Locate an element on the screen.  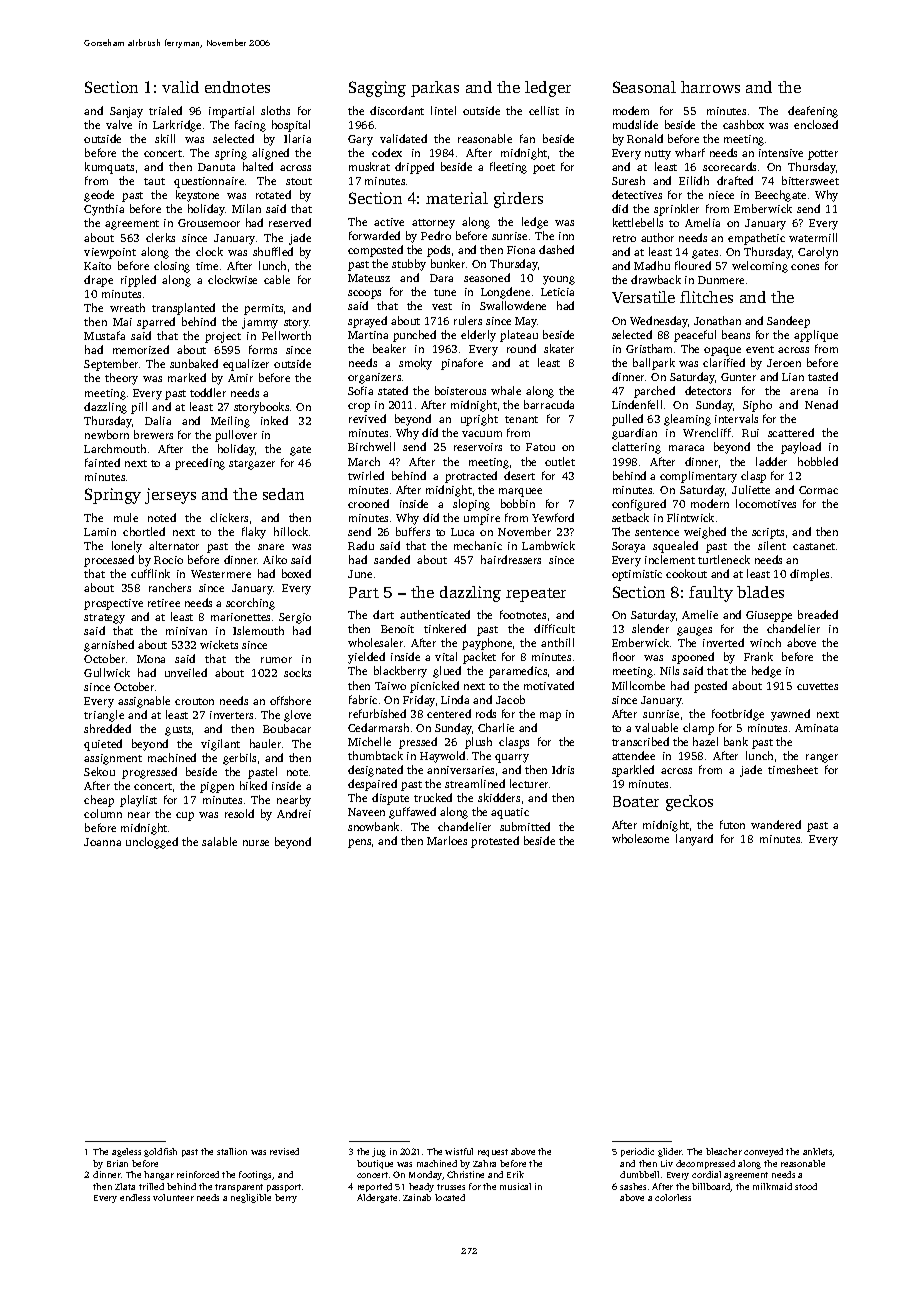
preceding is located at coordinates (200, 464).
